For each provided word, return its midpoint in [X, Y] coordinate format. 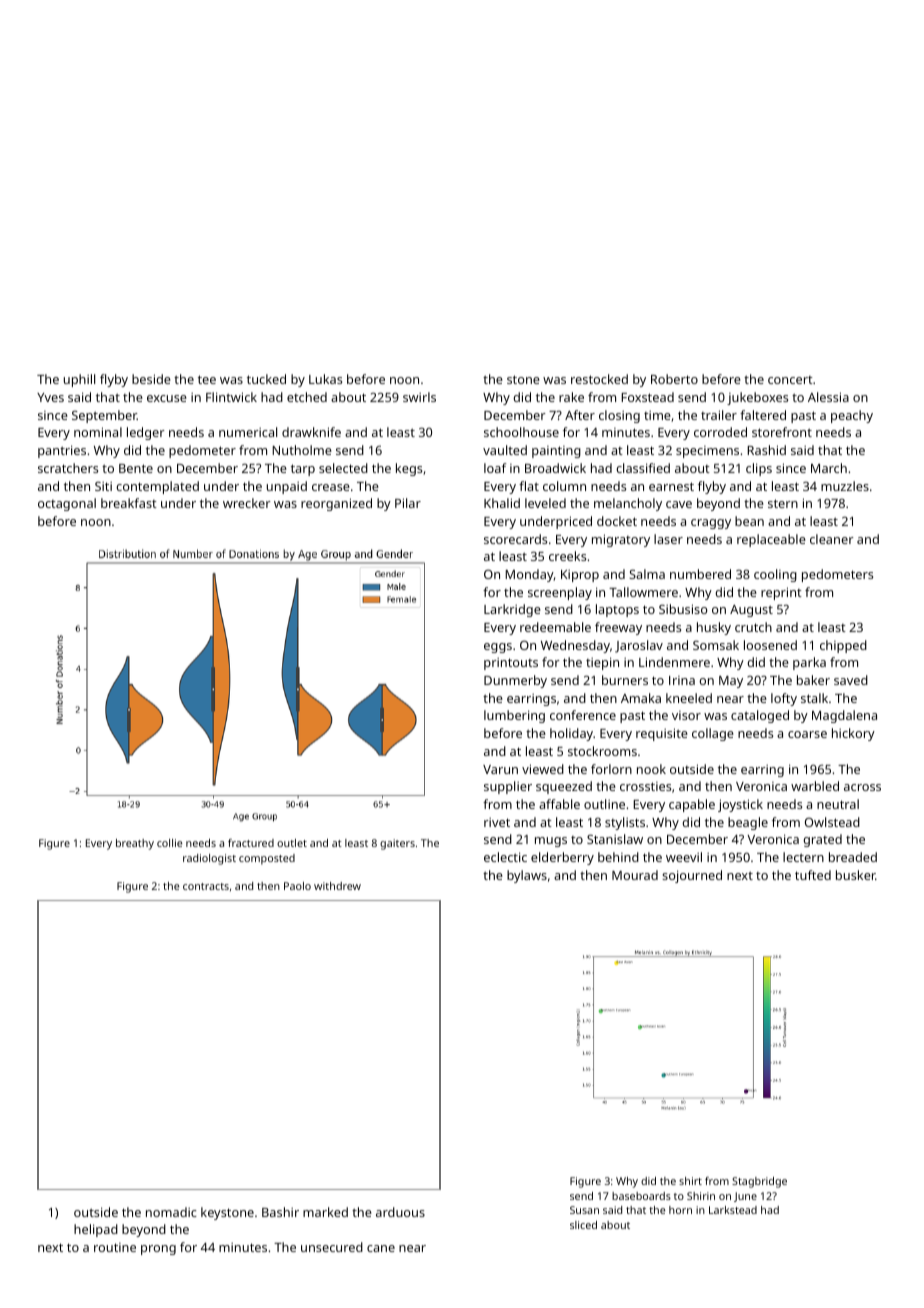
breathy [135, 844]
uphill [79, 380]
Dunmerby [515, 681]
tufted [813, 875]
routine [115, 1247]
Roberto [674, 379]
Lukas [325, 379]
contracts [206, 886]
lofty [784, 699]
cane [381, 1248]
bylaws [527, 876]
